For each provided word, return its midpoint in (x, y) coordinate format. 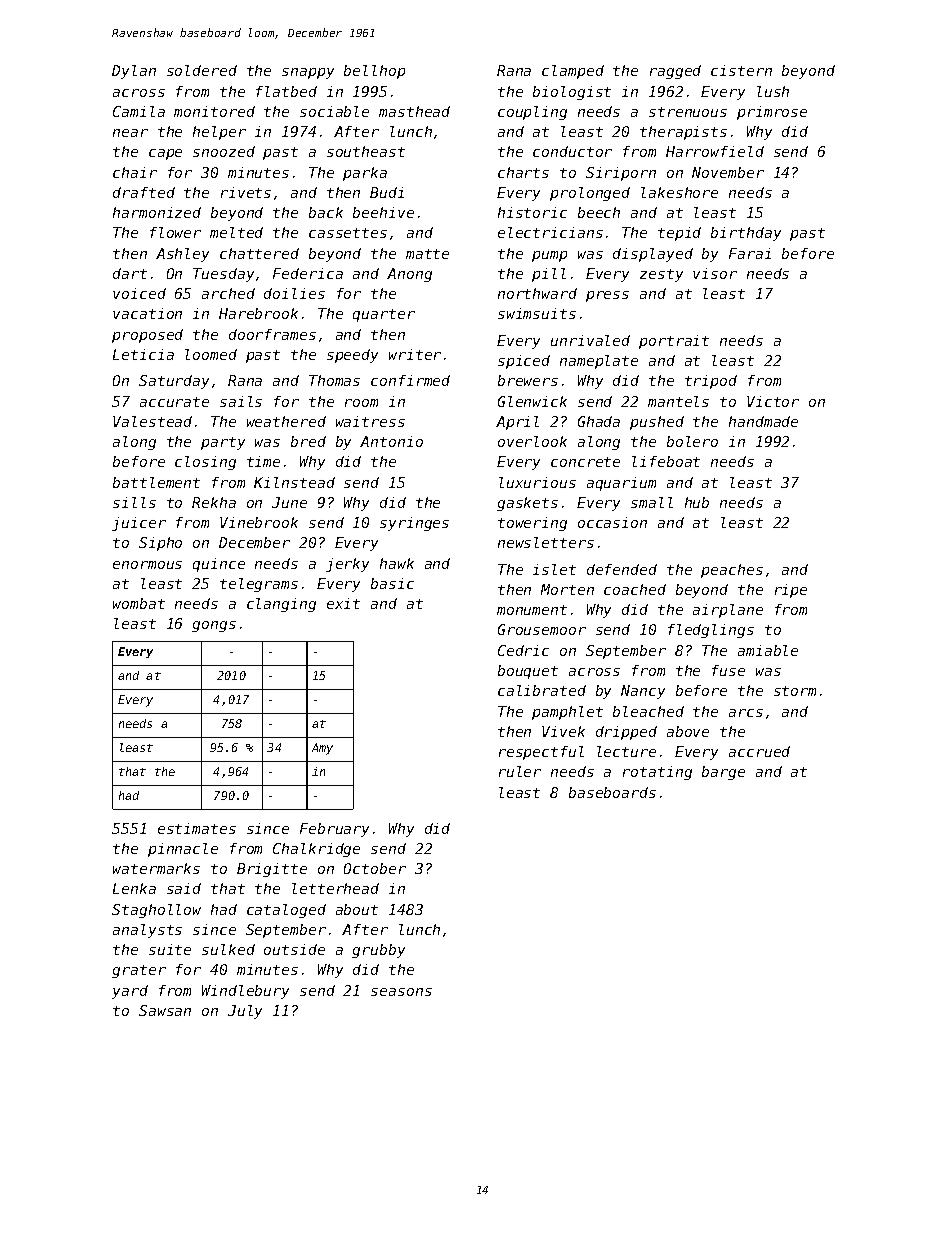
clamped (573, 72)
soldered (202, 70)
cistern (741, 70)
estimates (197, 828)
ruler (520, 771)
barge (723, 773)
